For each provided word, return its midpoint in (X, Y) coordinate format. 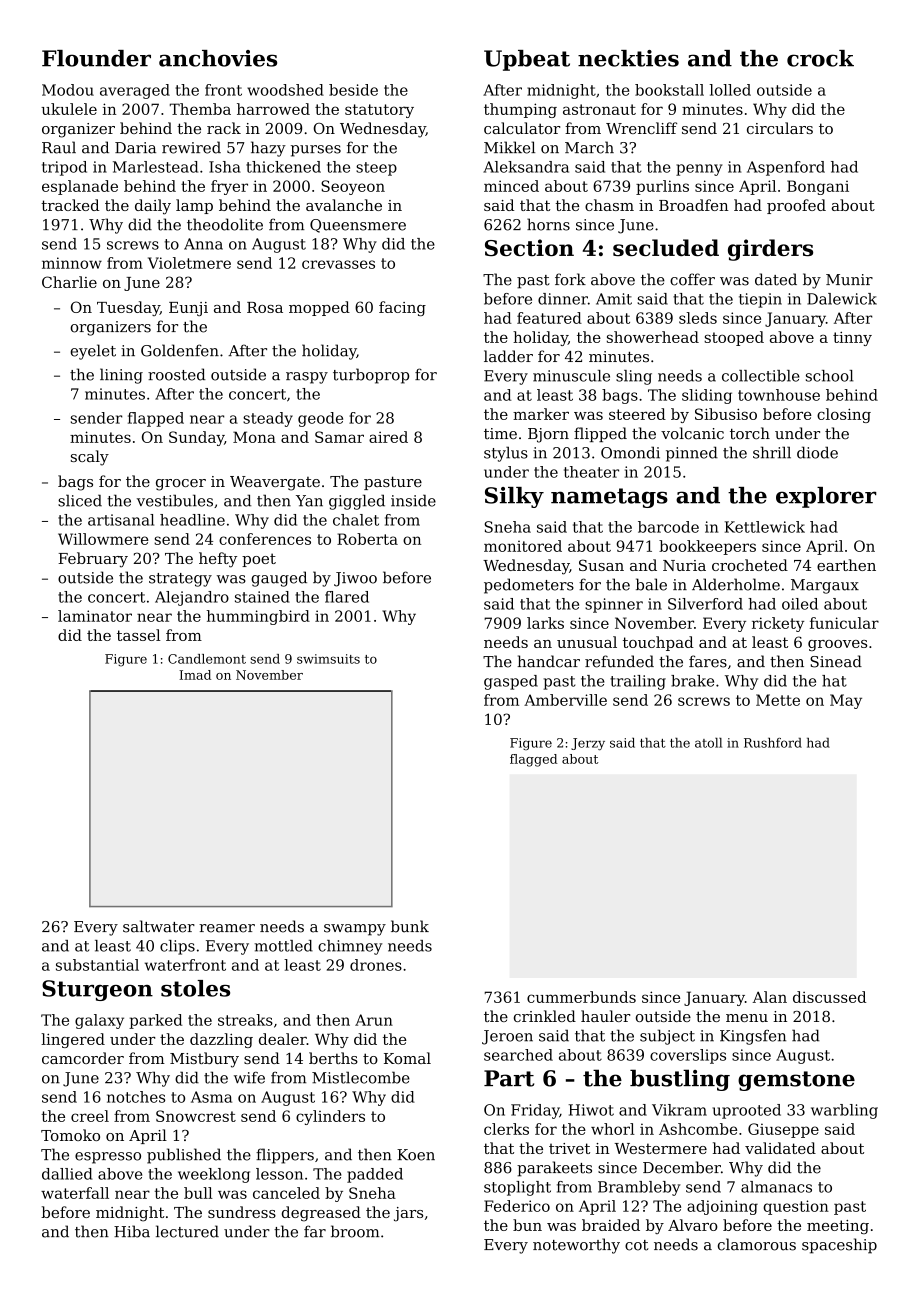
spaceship (839, 1246)
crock (820, 58)
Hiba (132, 1231)
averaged (135, 91)
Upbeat (527, 60)
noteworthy (576, 1246)
